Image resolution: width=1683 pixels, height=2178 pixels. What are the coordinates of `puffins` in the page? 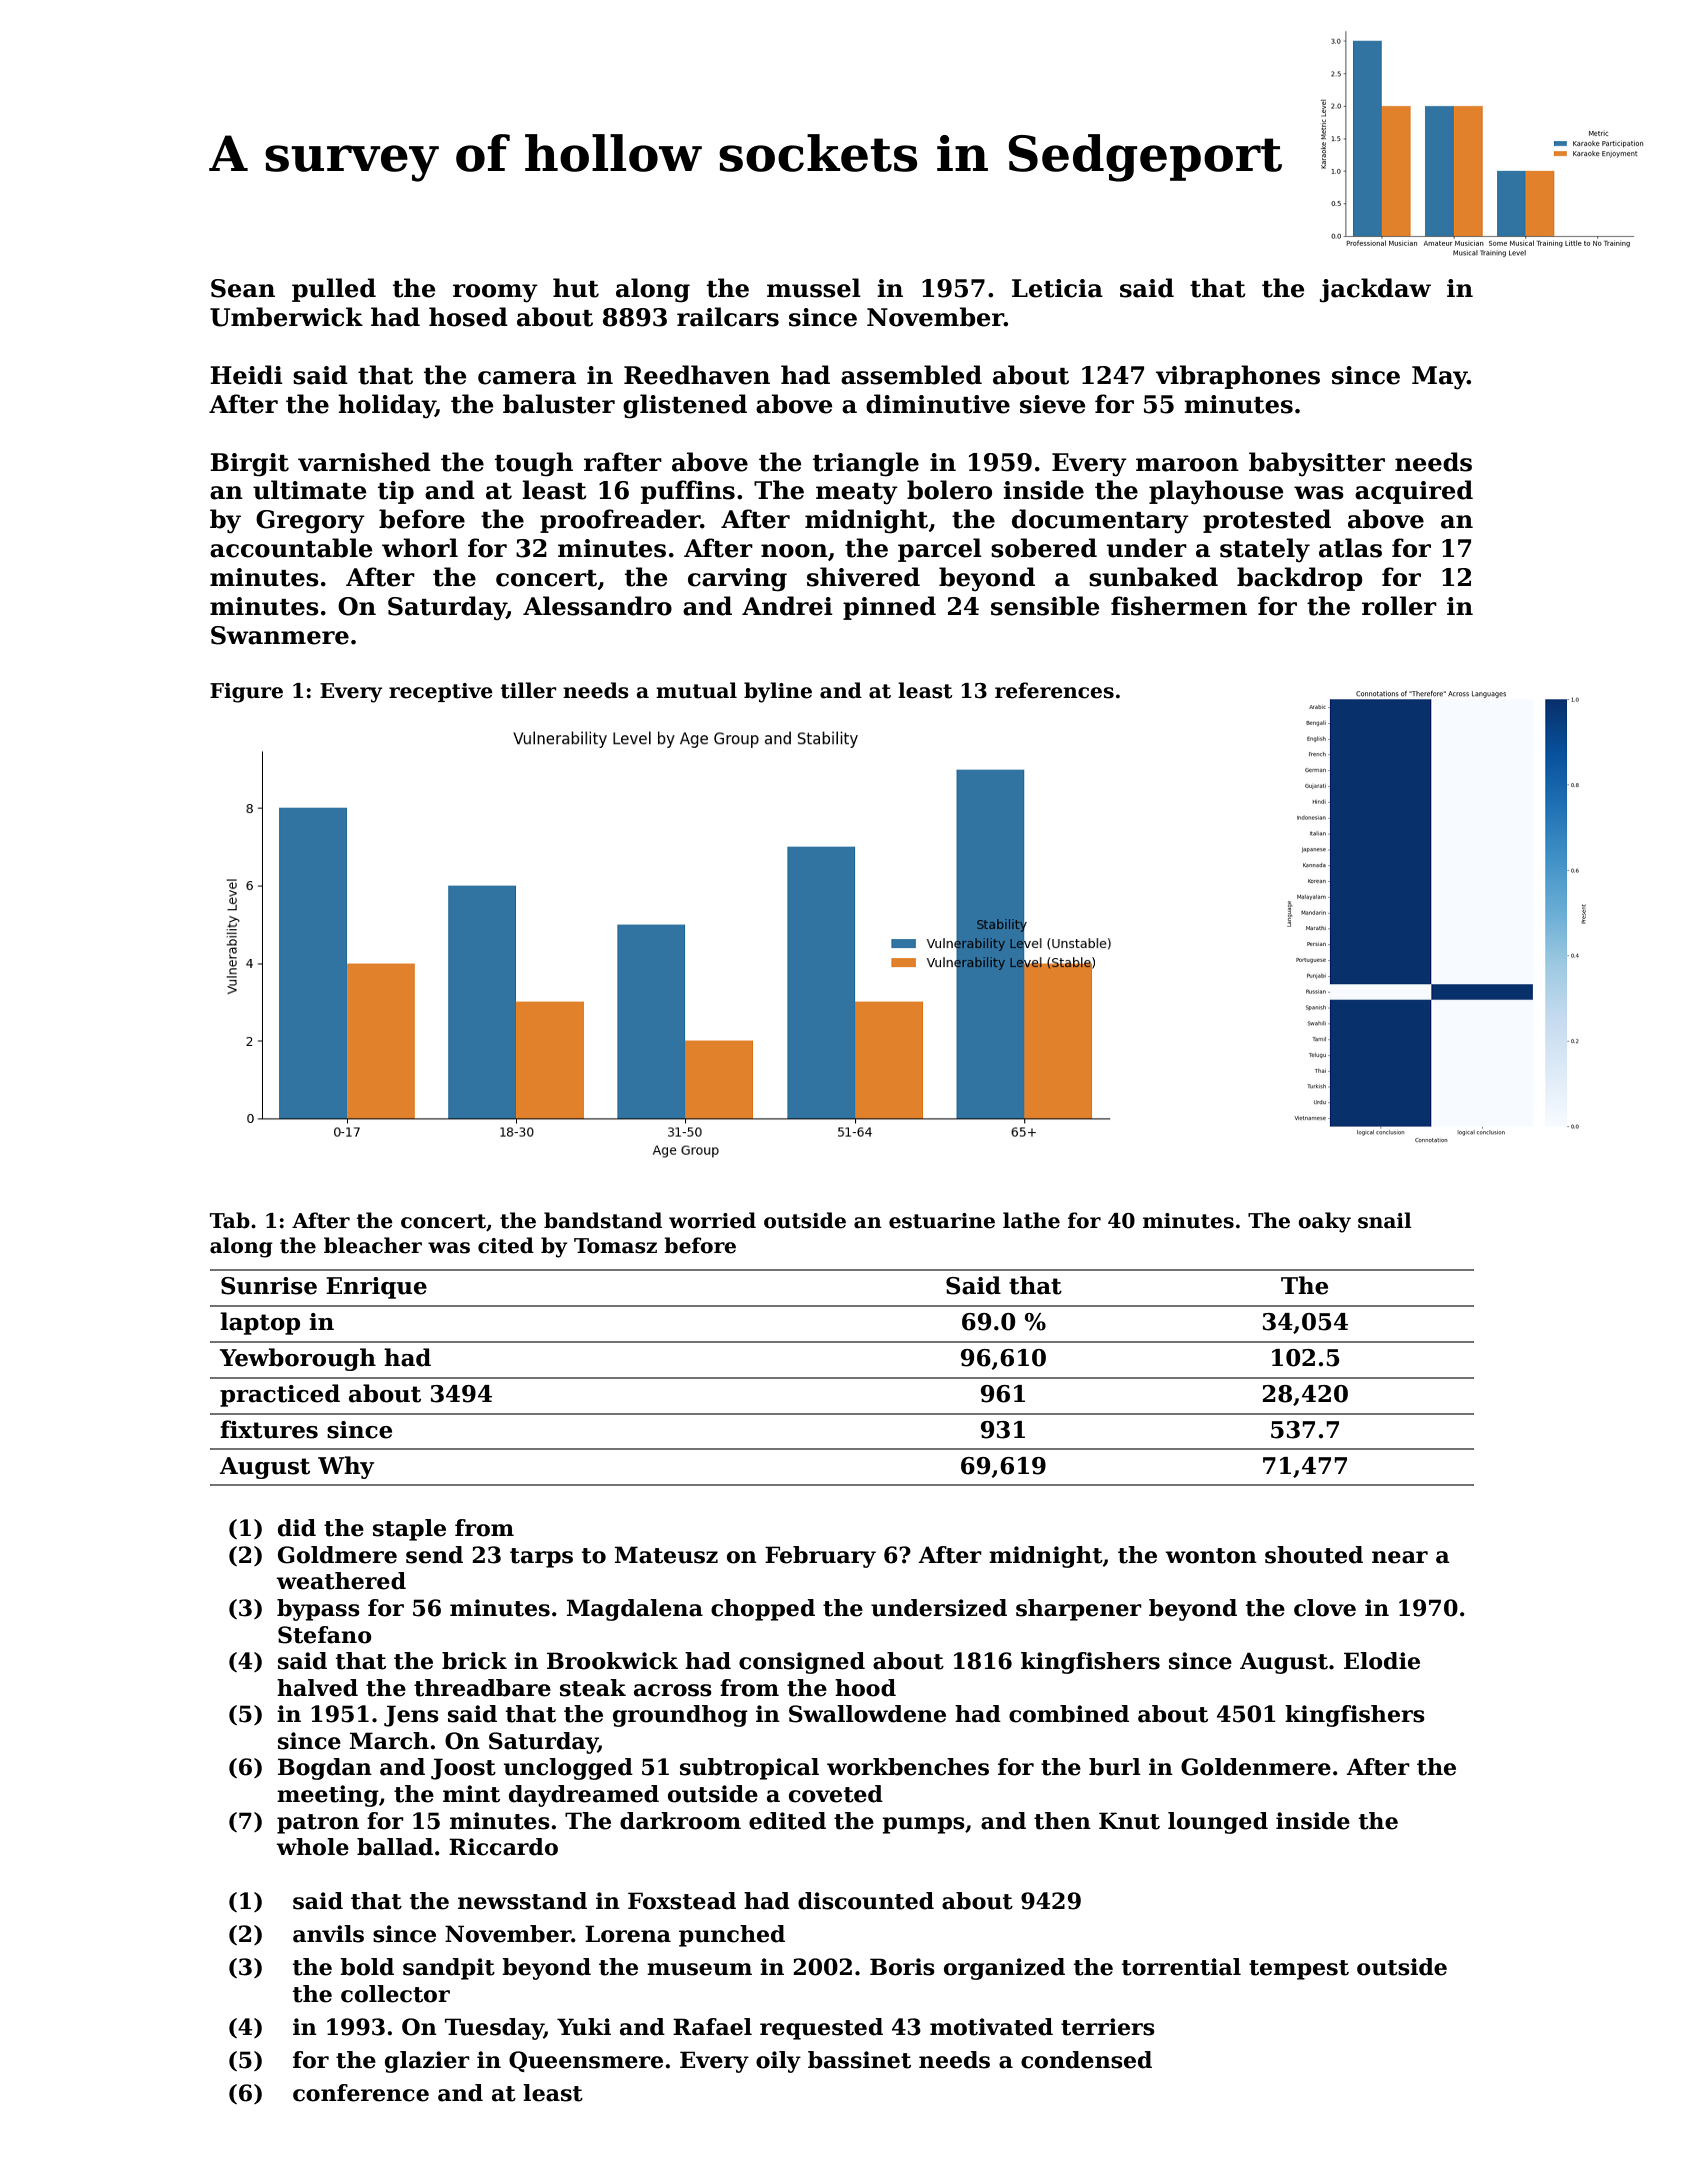 It's located at (688, 492).
